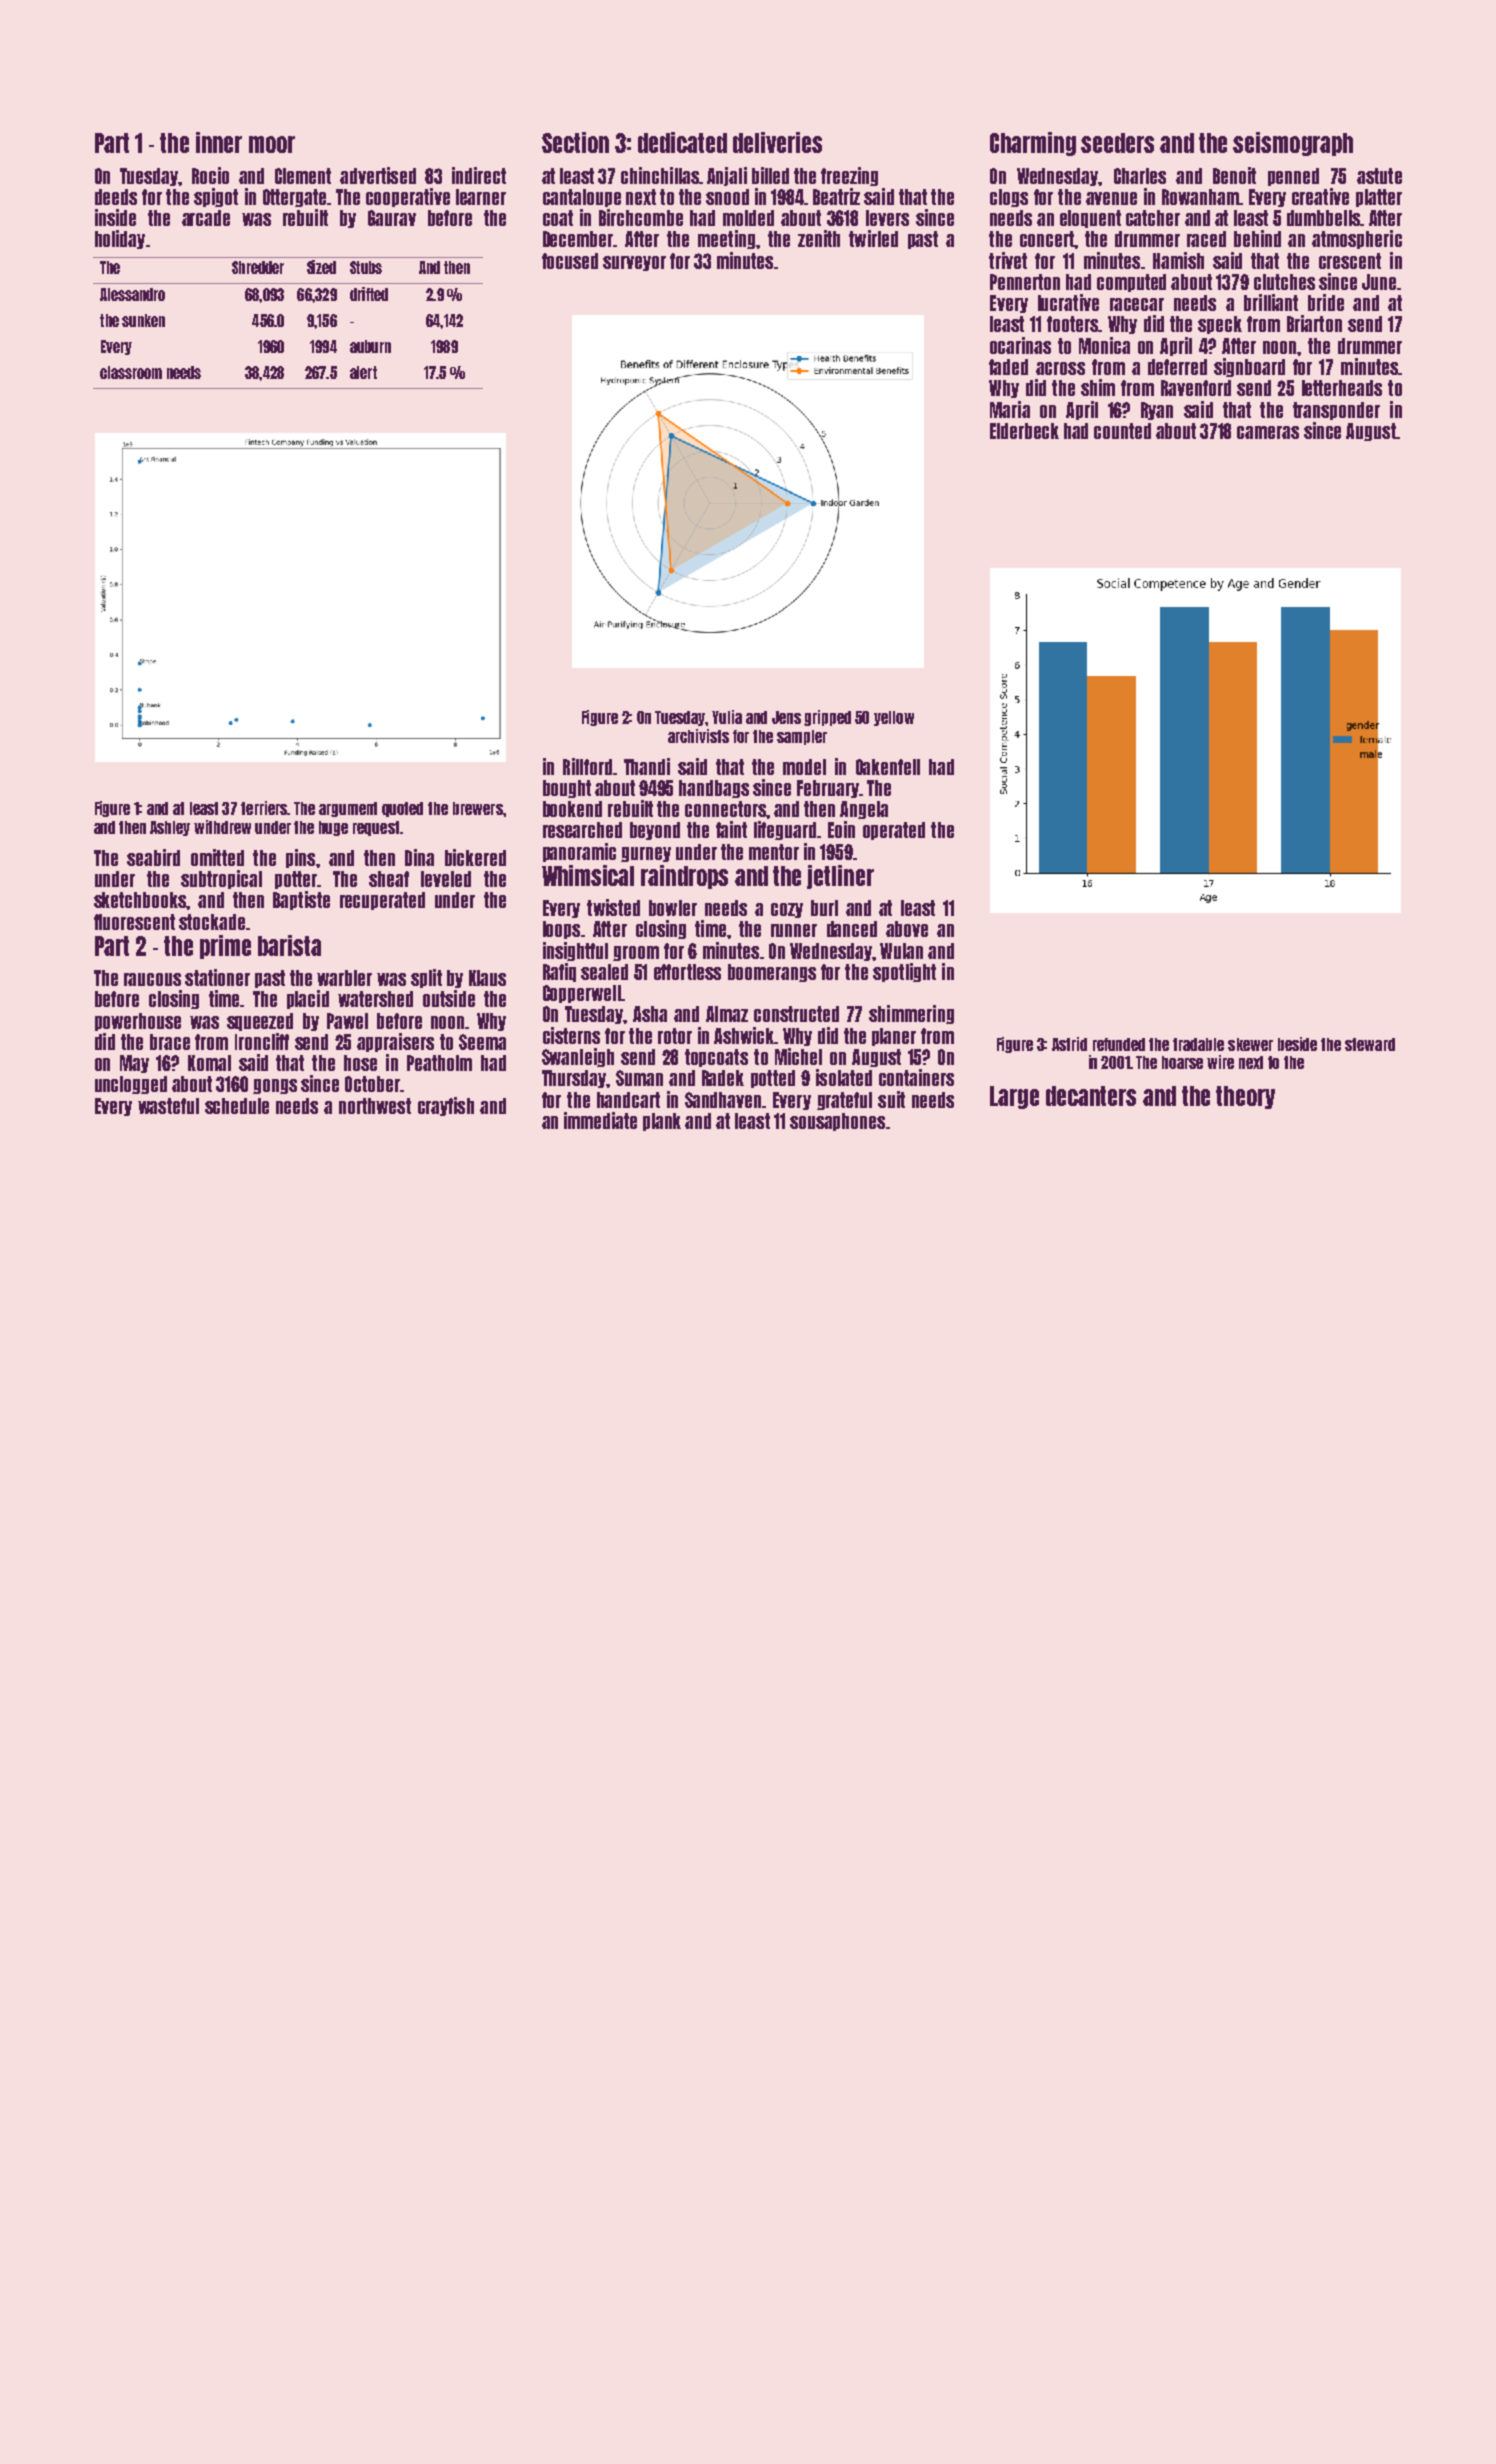 This screenshot has width=1496, height=2464. I want to click on seismograph, so click(1293, 144).
